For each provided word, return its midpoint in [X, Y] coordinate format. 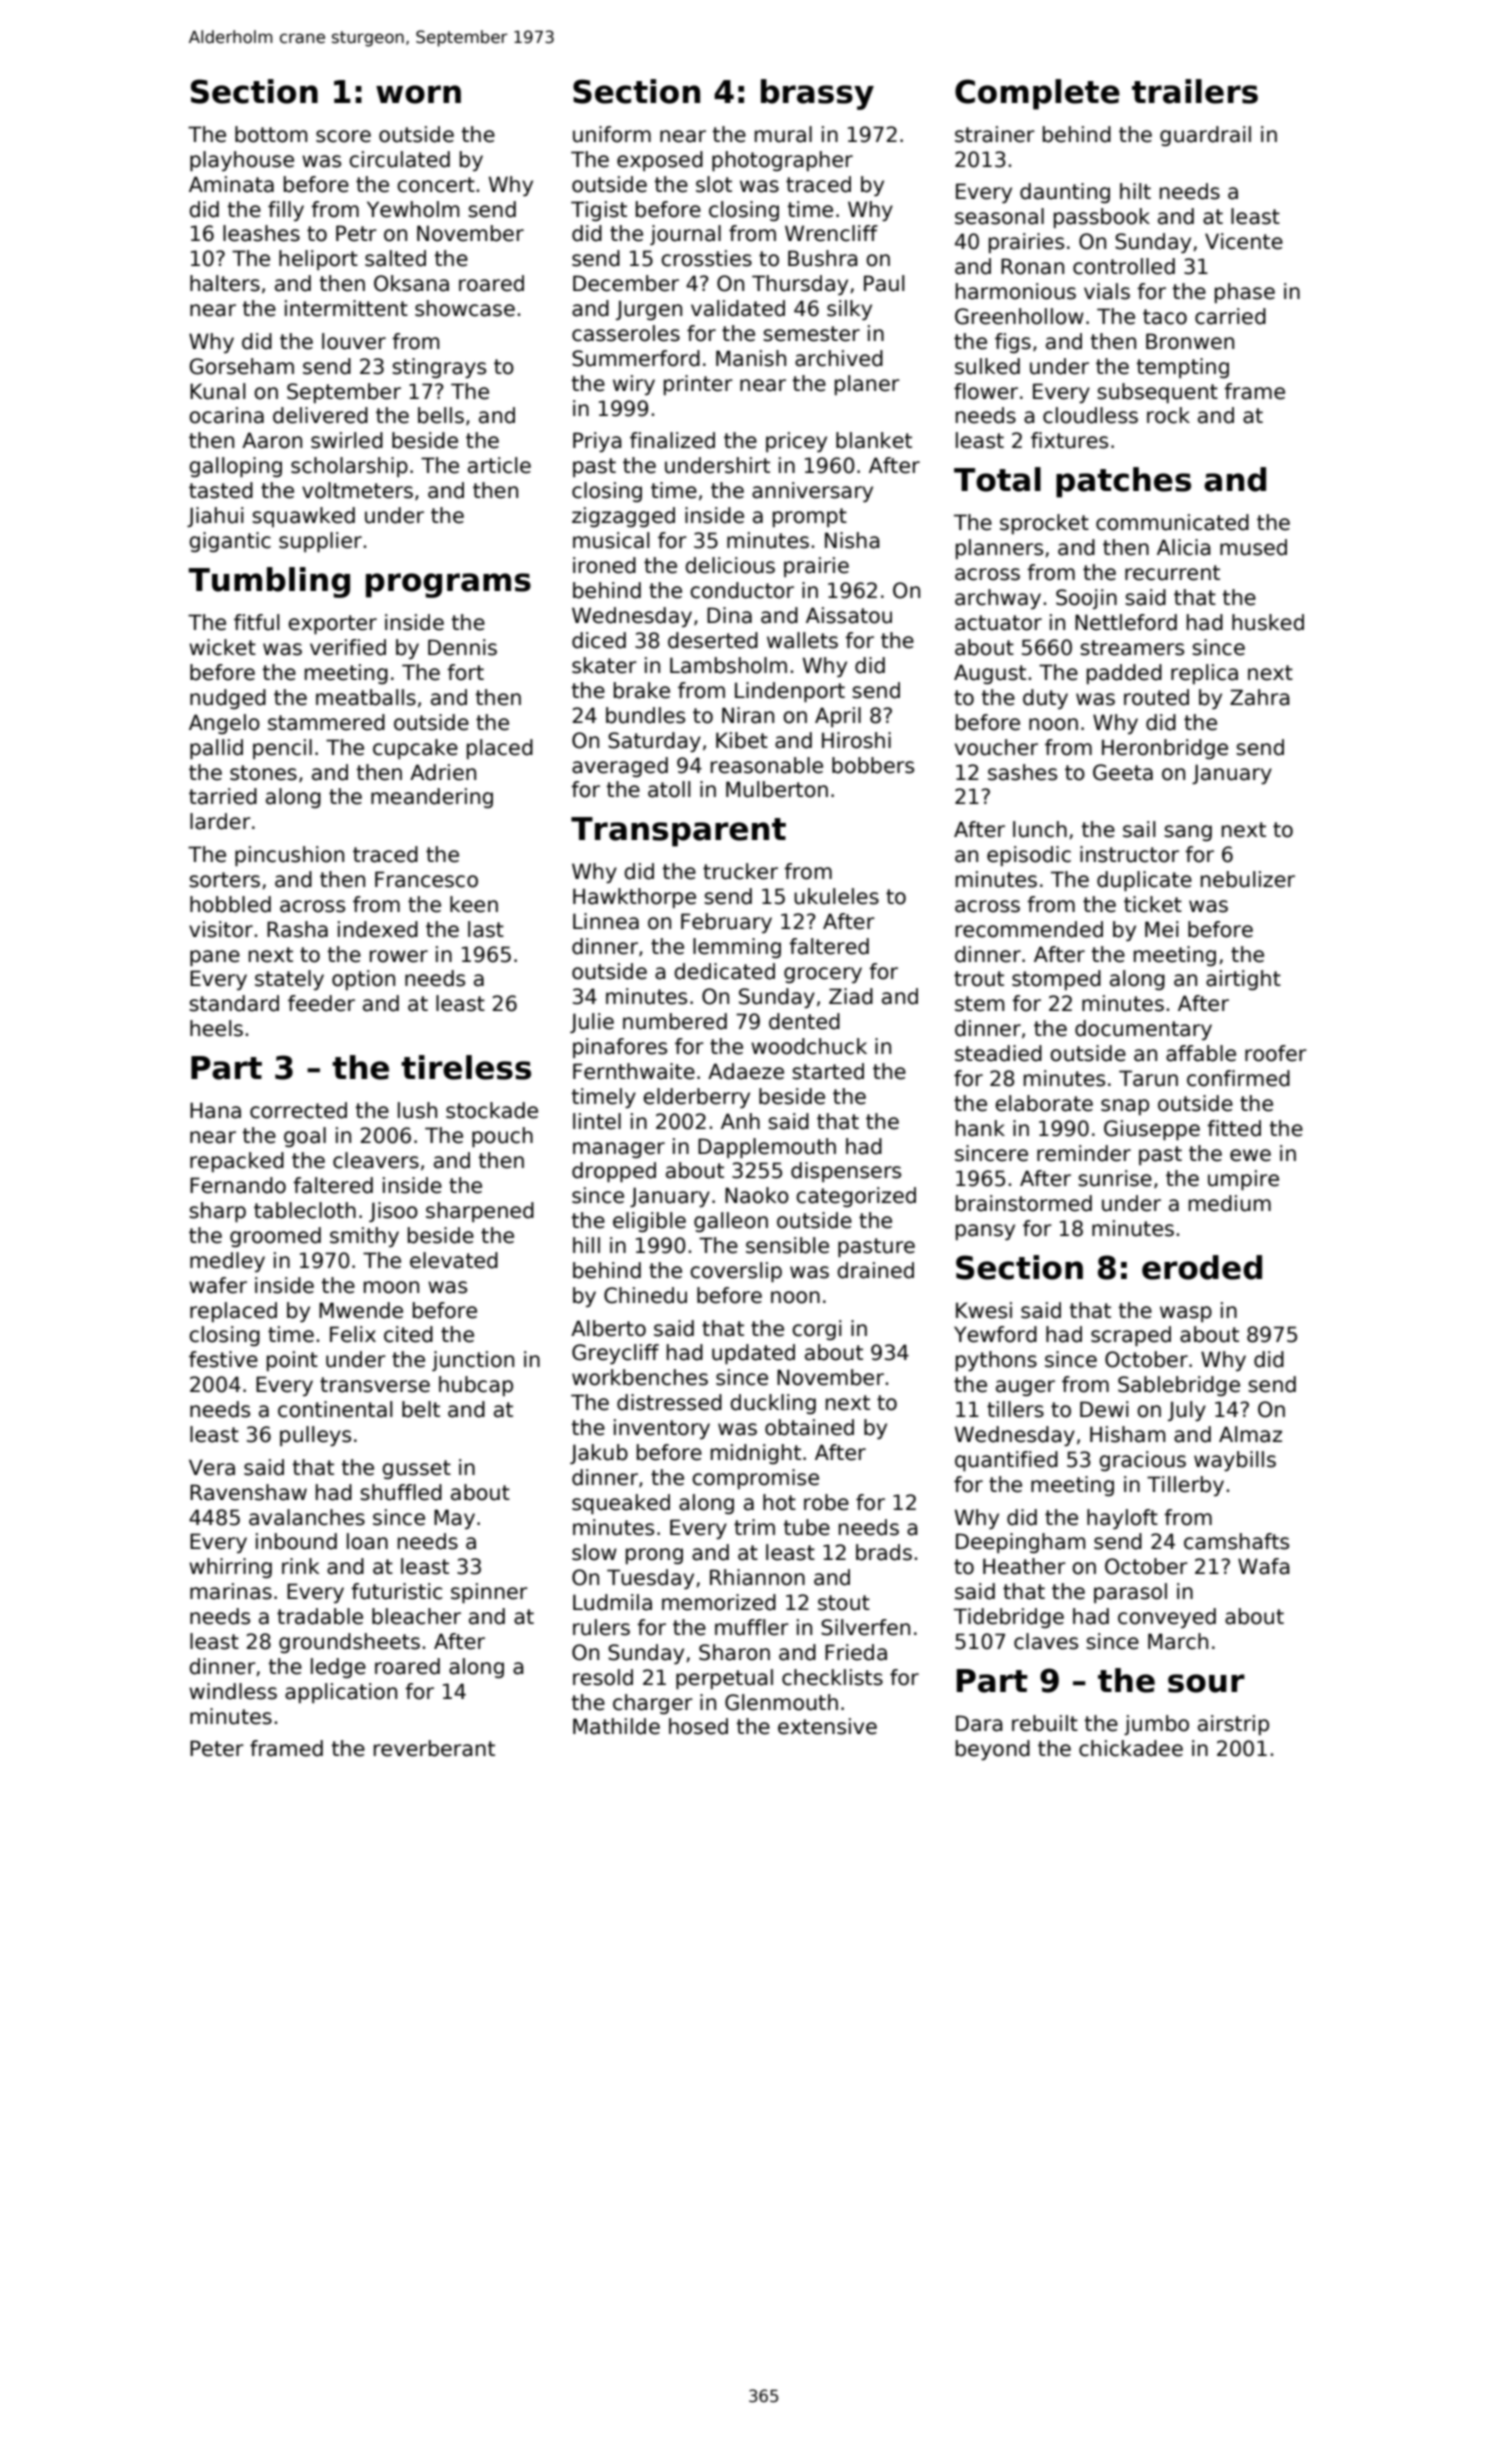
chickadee [1131, 1748]
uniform [612, 134]
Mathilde [616, 1726]
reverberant [434, 1748]
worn [418, 94]
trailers [1195, 91]
